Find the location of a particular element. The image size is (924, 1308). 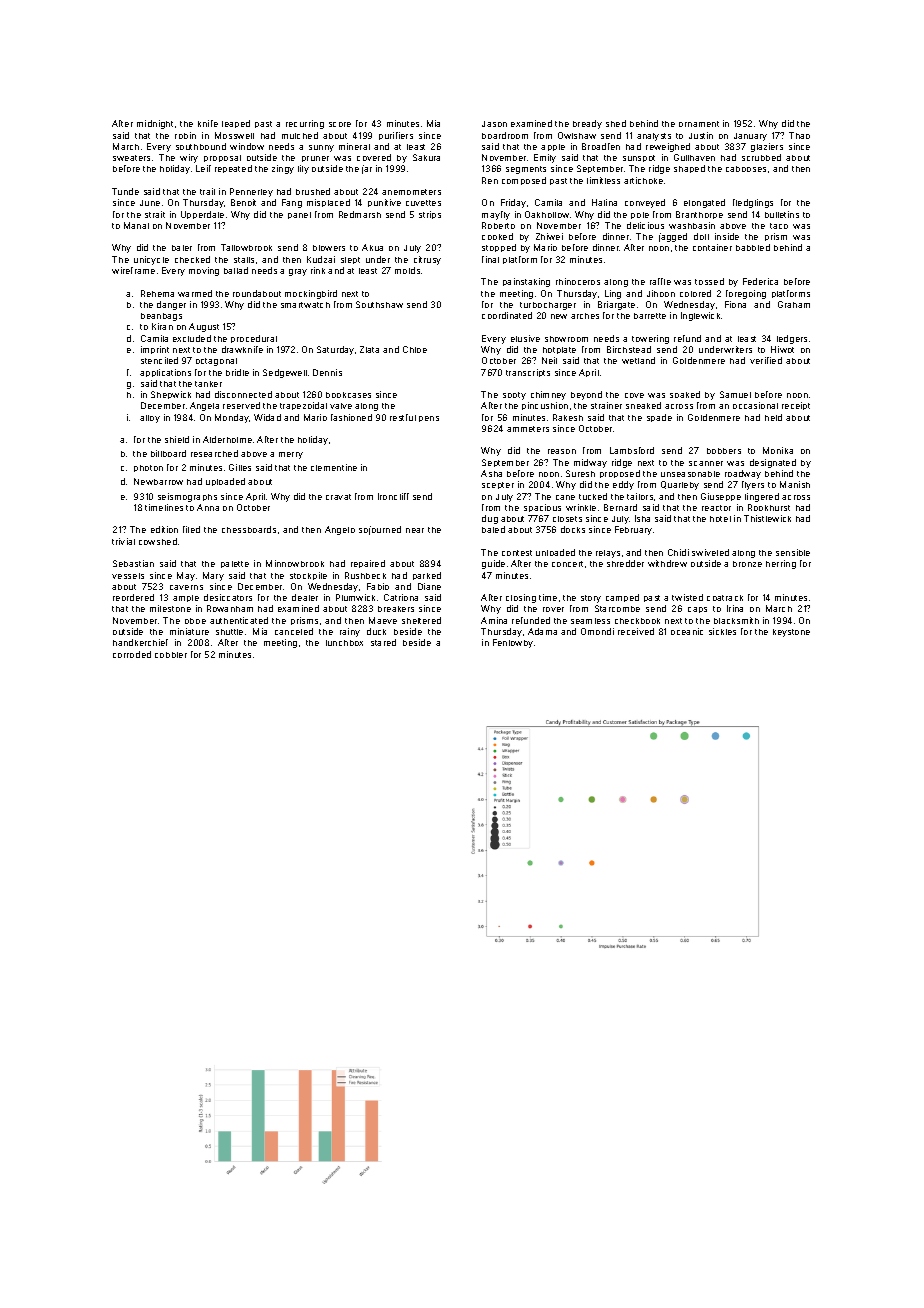

smartwatch is located at coordinates (305, 305).
